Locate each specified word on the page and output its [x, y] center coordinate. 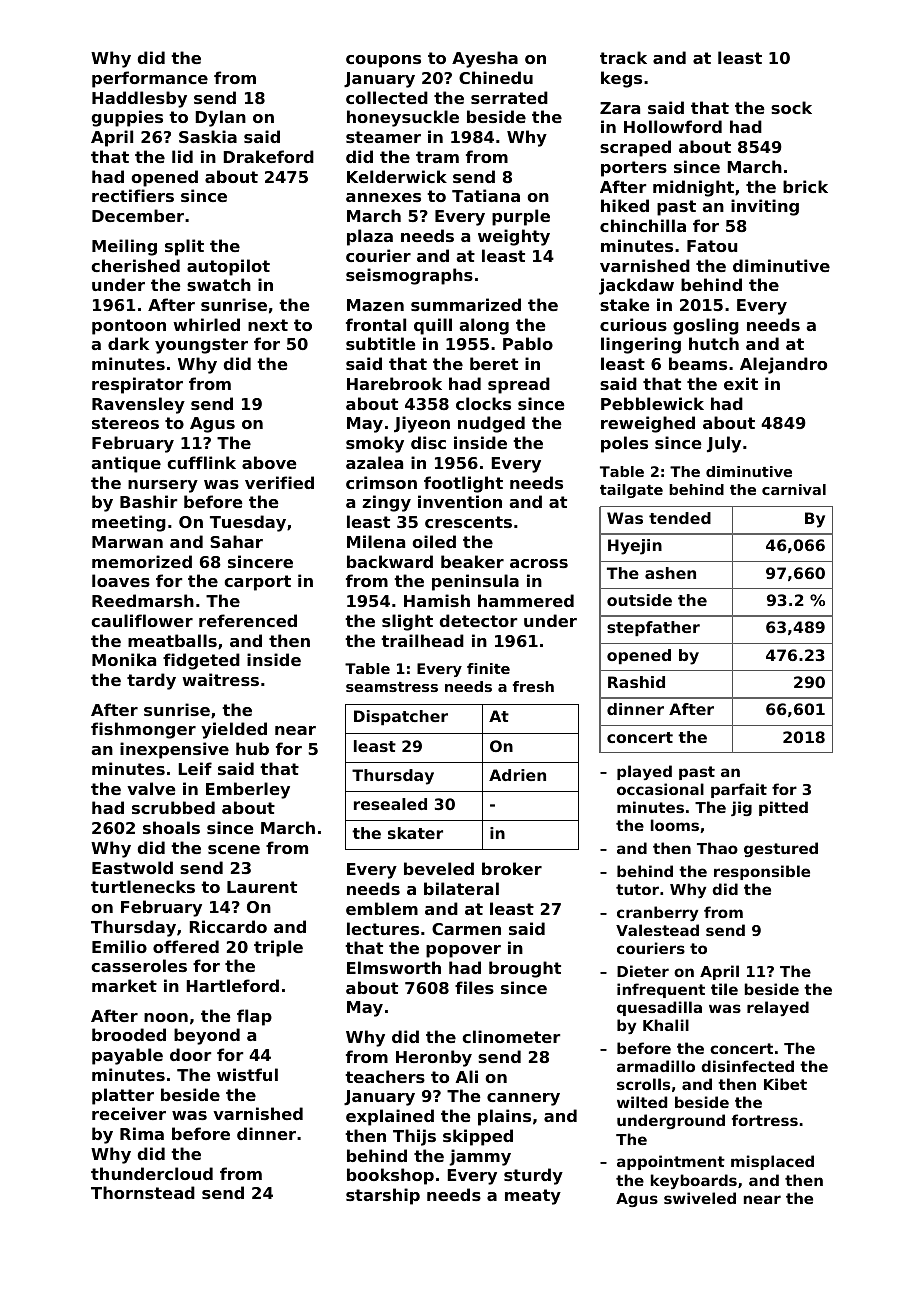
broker [512, 868]
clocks [483, 403]
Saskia [208, 136]
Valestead [657, 930]
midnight [693, 188]
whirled [206, 324]
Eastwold [132, 867]
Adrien [517, 775]
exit [741, 383]
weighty [514, 237]
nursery [163, 486]
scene [234, 849]
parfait [739, 790]
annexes [383, 197]
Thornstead [143, 1192]
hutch [714, 343]
